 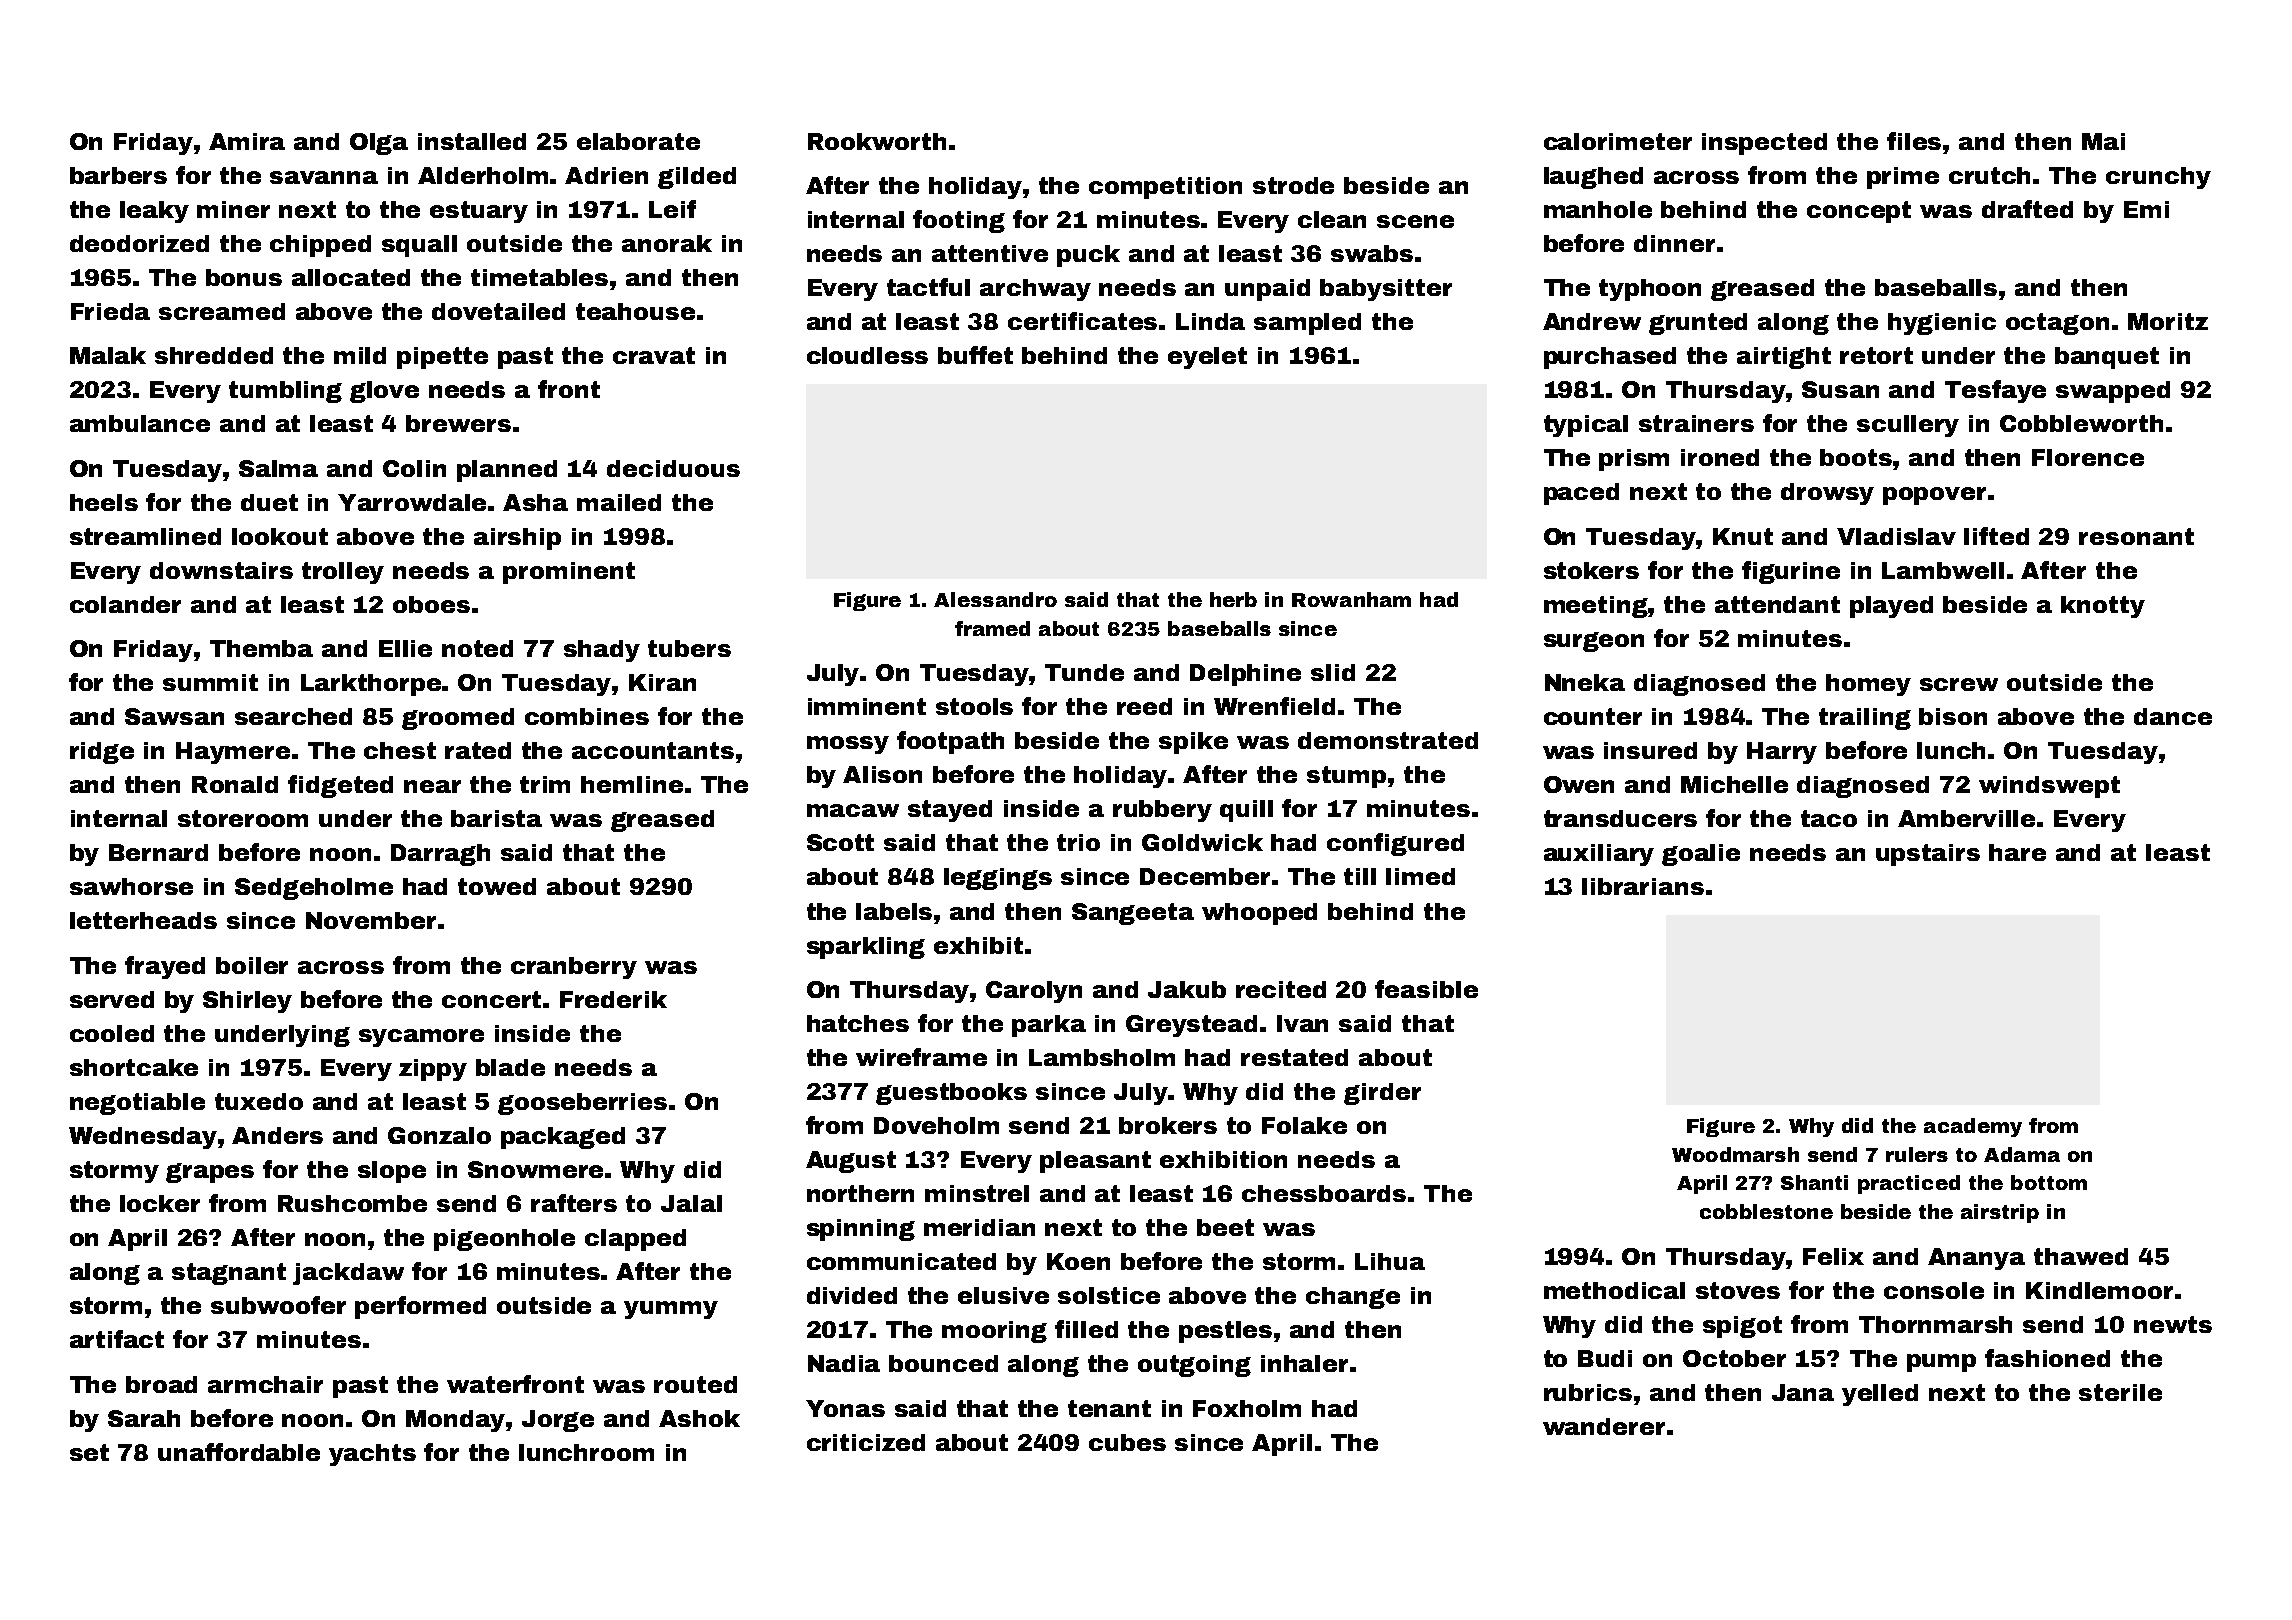 I want to click on yachts, so click(x=372, y=1455).
